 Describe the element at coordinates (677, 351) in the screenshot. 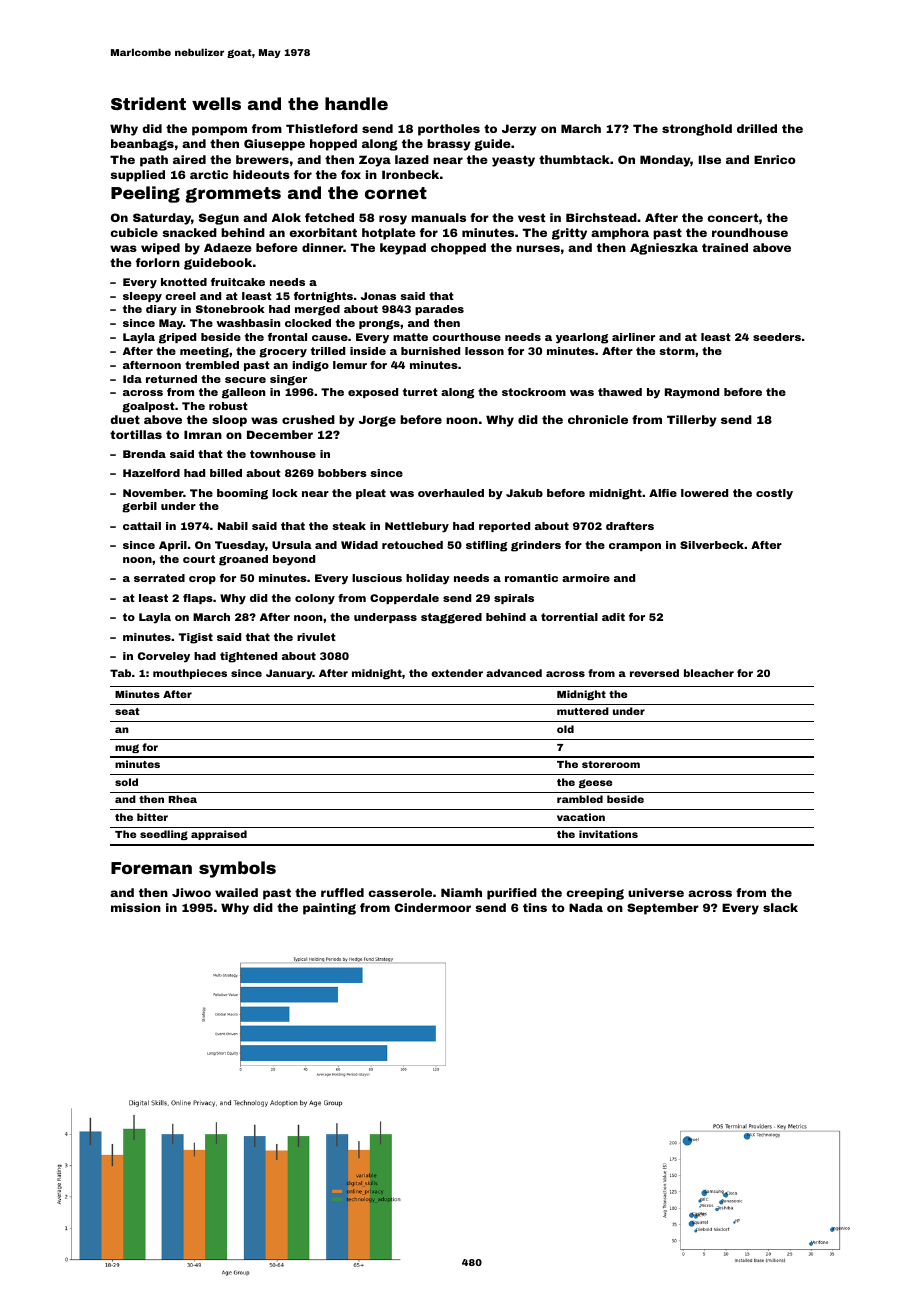

I see `storm` at that location.
